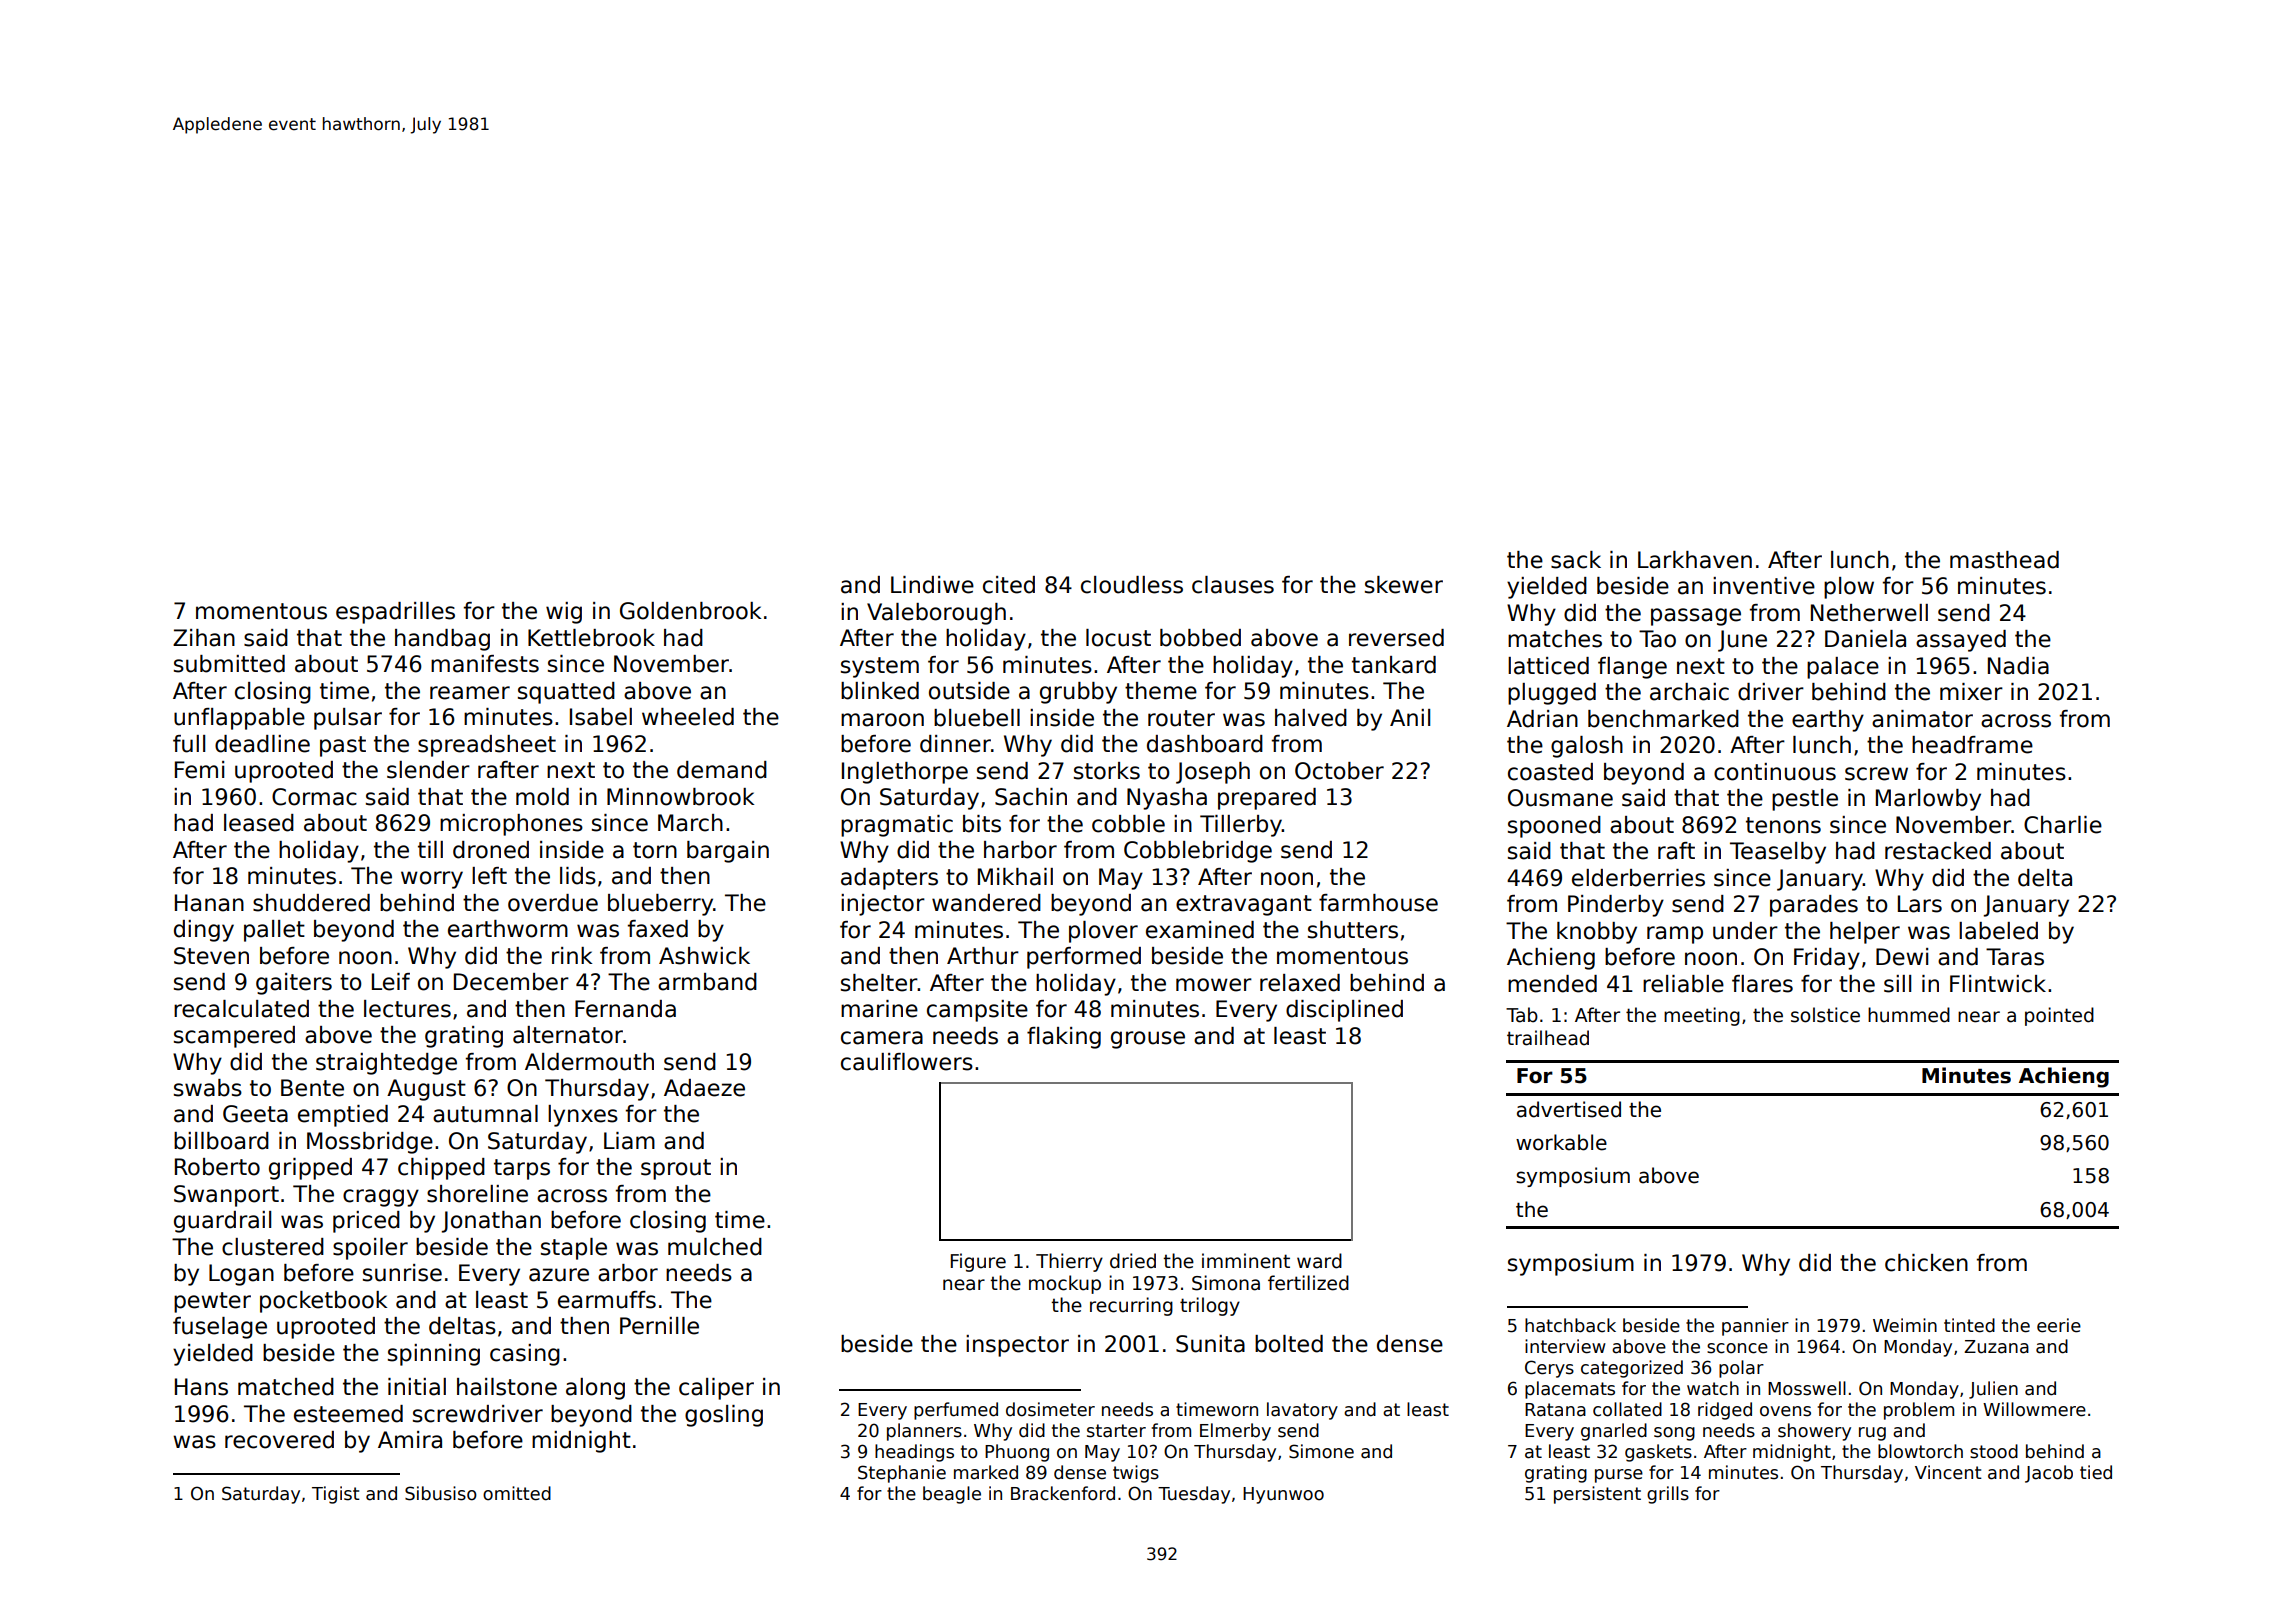 The image size is (2292, 1620). I want to click on beagle, so click(952, 1495).
